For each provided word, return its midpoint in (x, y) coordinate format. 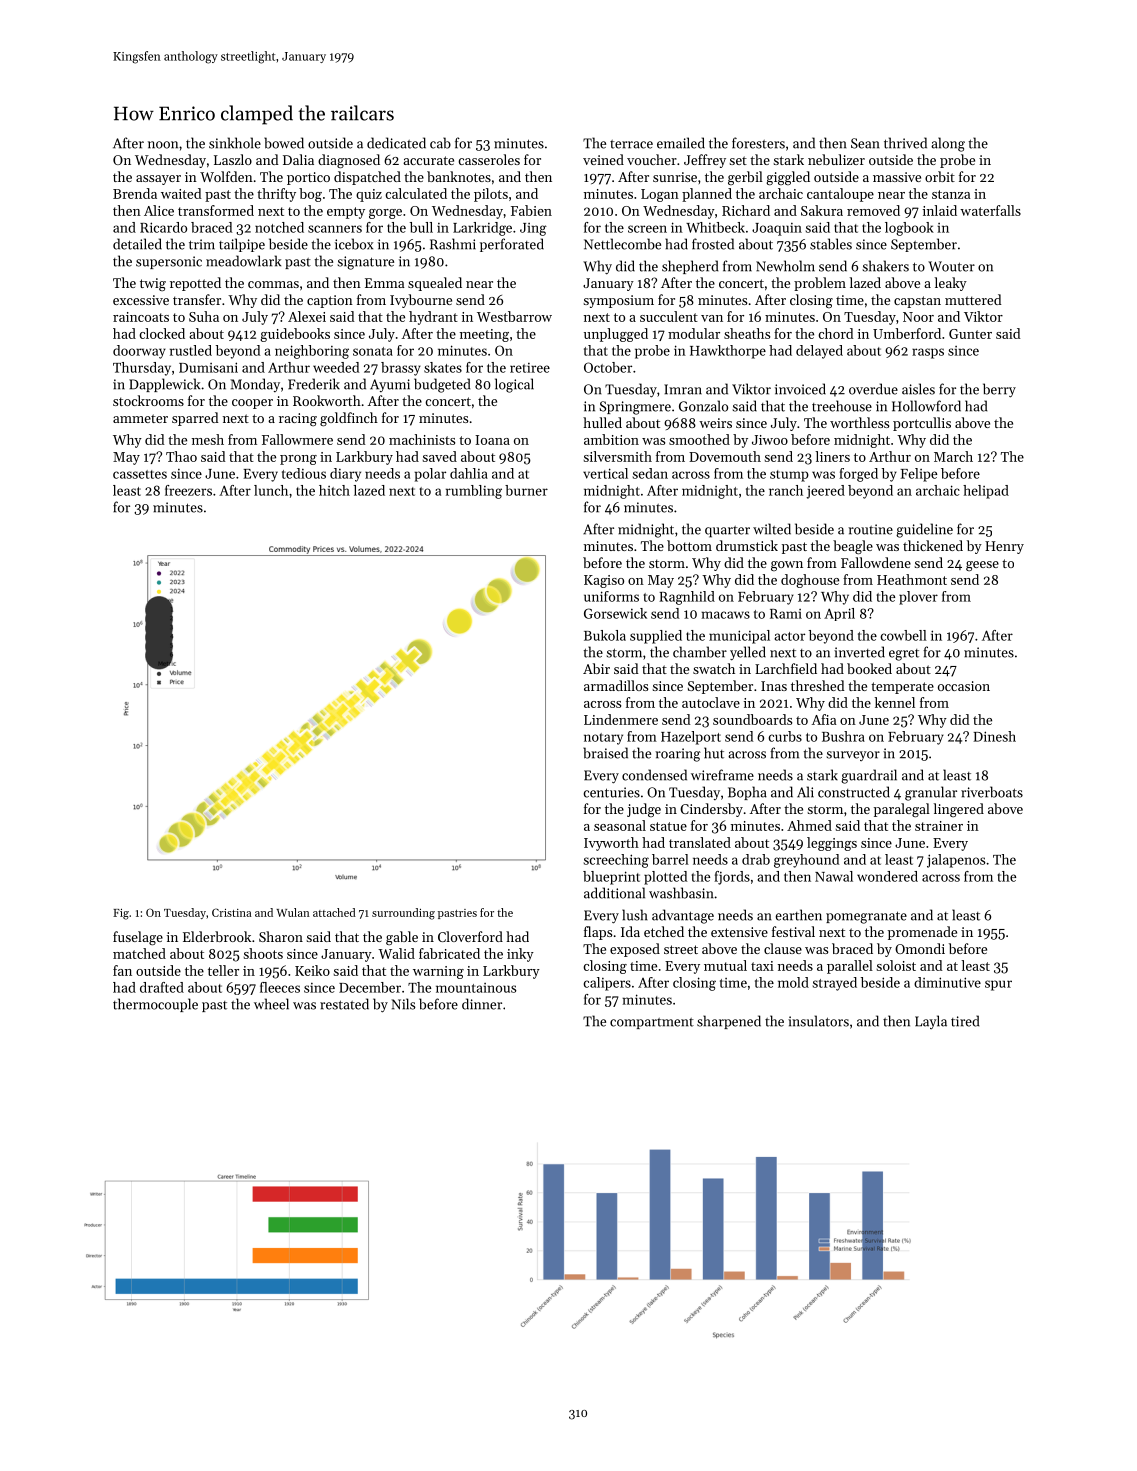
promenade (922, 933)
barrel (670, 859)
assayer (158, 180)
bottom (689, 545)
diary (345, 475)
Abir (596, 668)
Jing (533, 229)
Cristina (231, 912)
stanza (951, 194)
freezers (188, 490)
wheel (271, 1004)
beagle (853, 547)
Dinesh (994, 736)
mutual (725, 965)
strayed (835, 984)
